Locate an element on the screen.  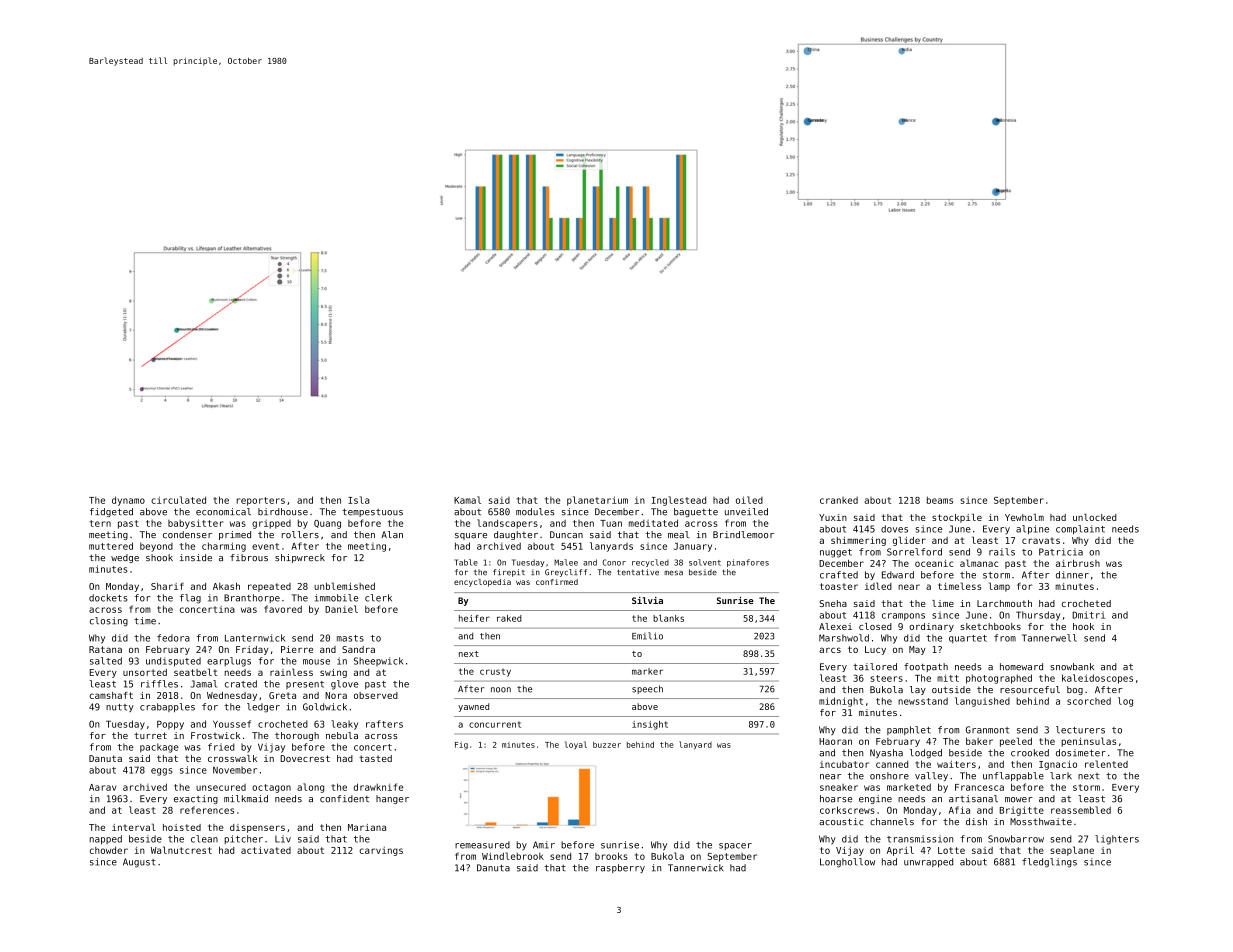
unlocked is located at coordinates (1095, 517).
